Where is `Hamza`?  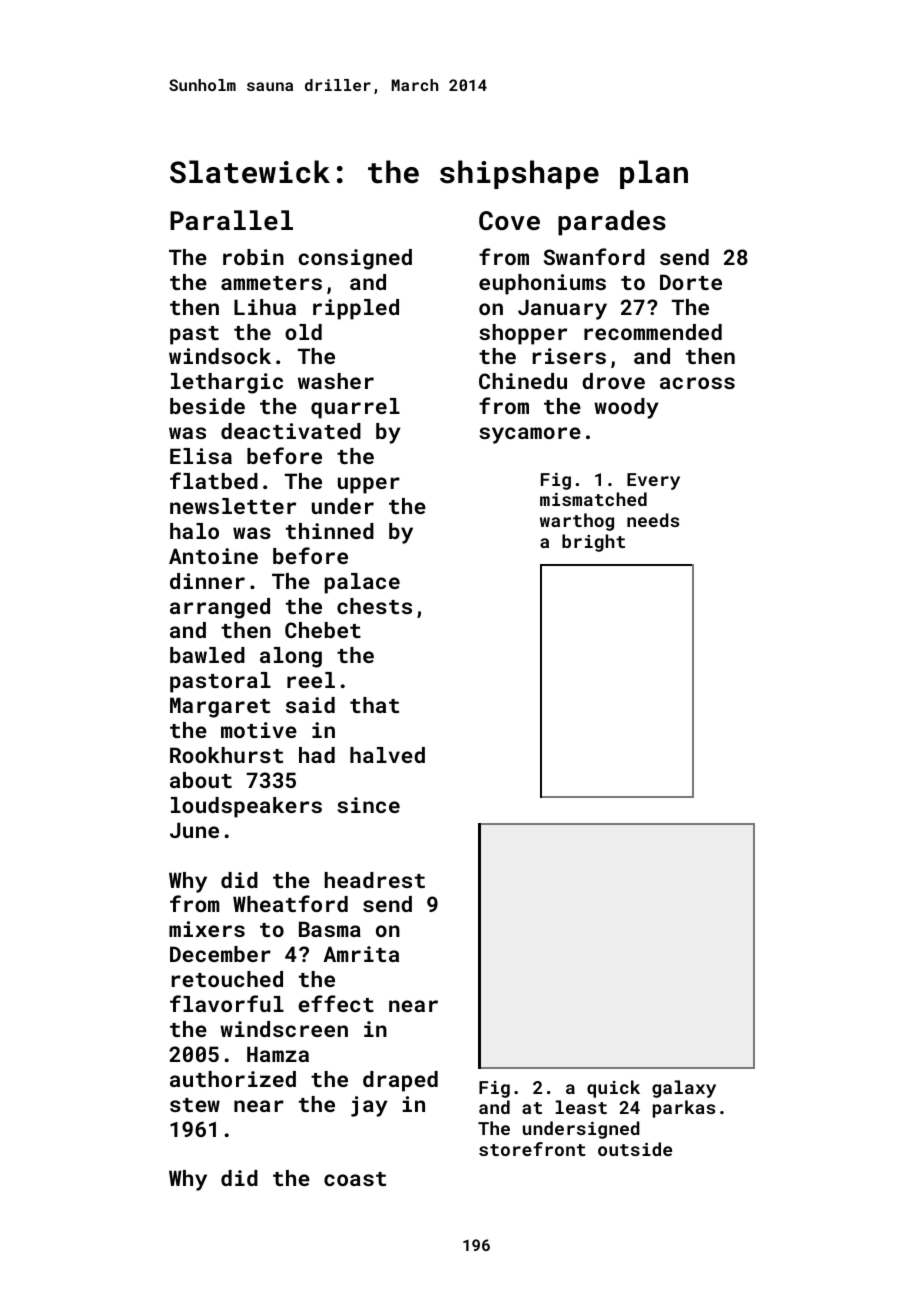
Hamza is located at coordinates (278, 1054).
